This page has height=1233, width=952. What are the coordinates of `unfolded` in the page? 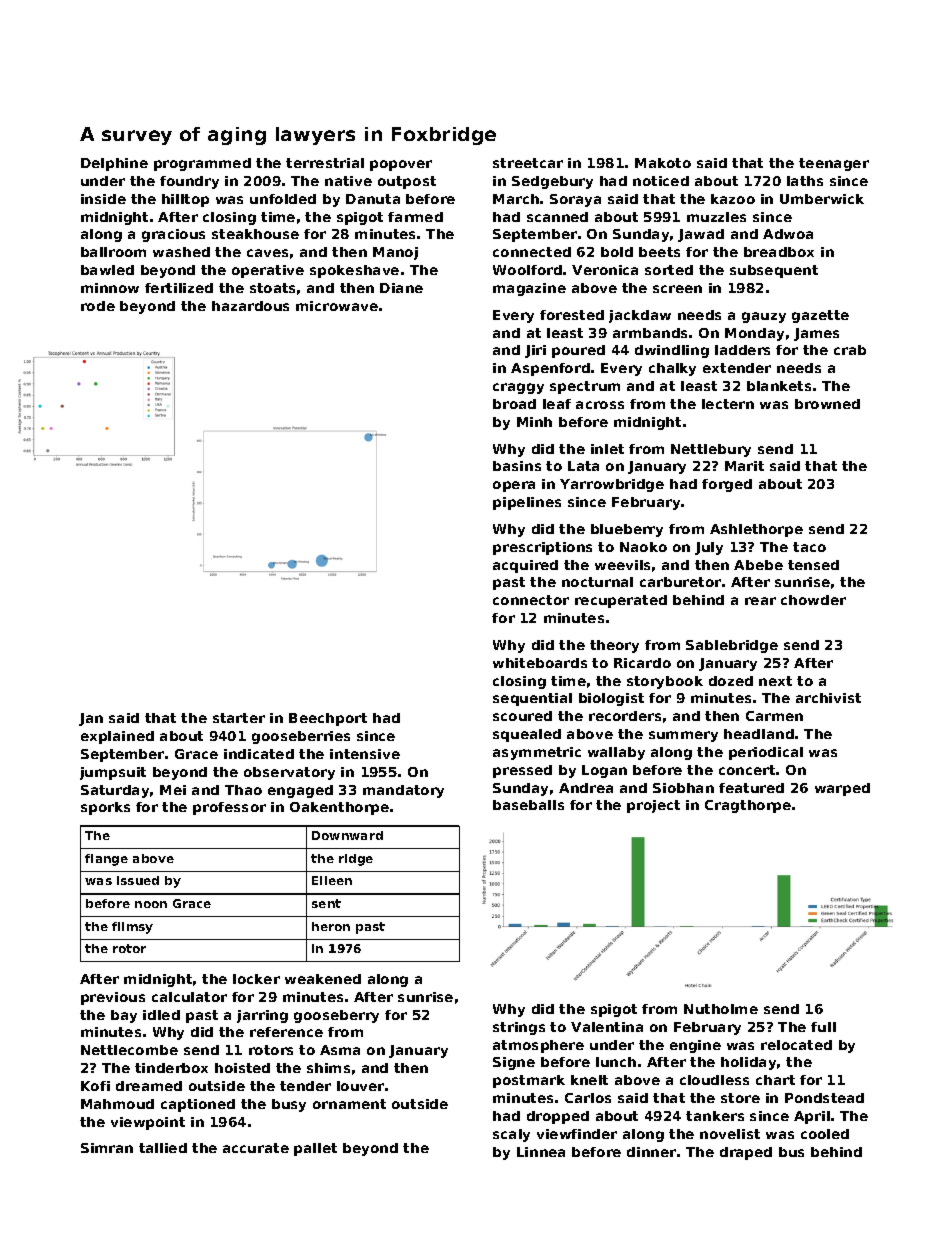 It's located at (283, 199).
